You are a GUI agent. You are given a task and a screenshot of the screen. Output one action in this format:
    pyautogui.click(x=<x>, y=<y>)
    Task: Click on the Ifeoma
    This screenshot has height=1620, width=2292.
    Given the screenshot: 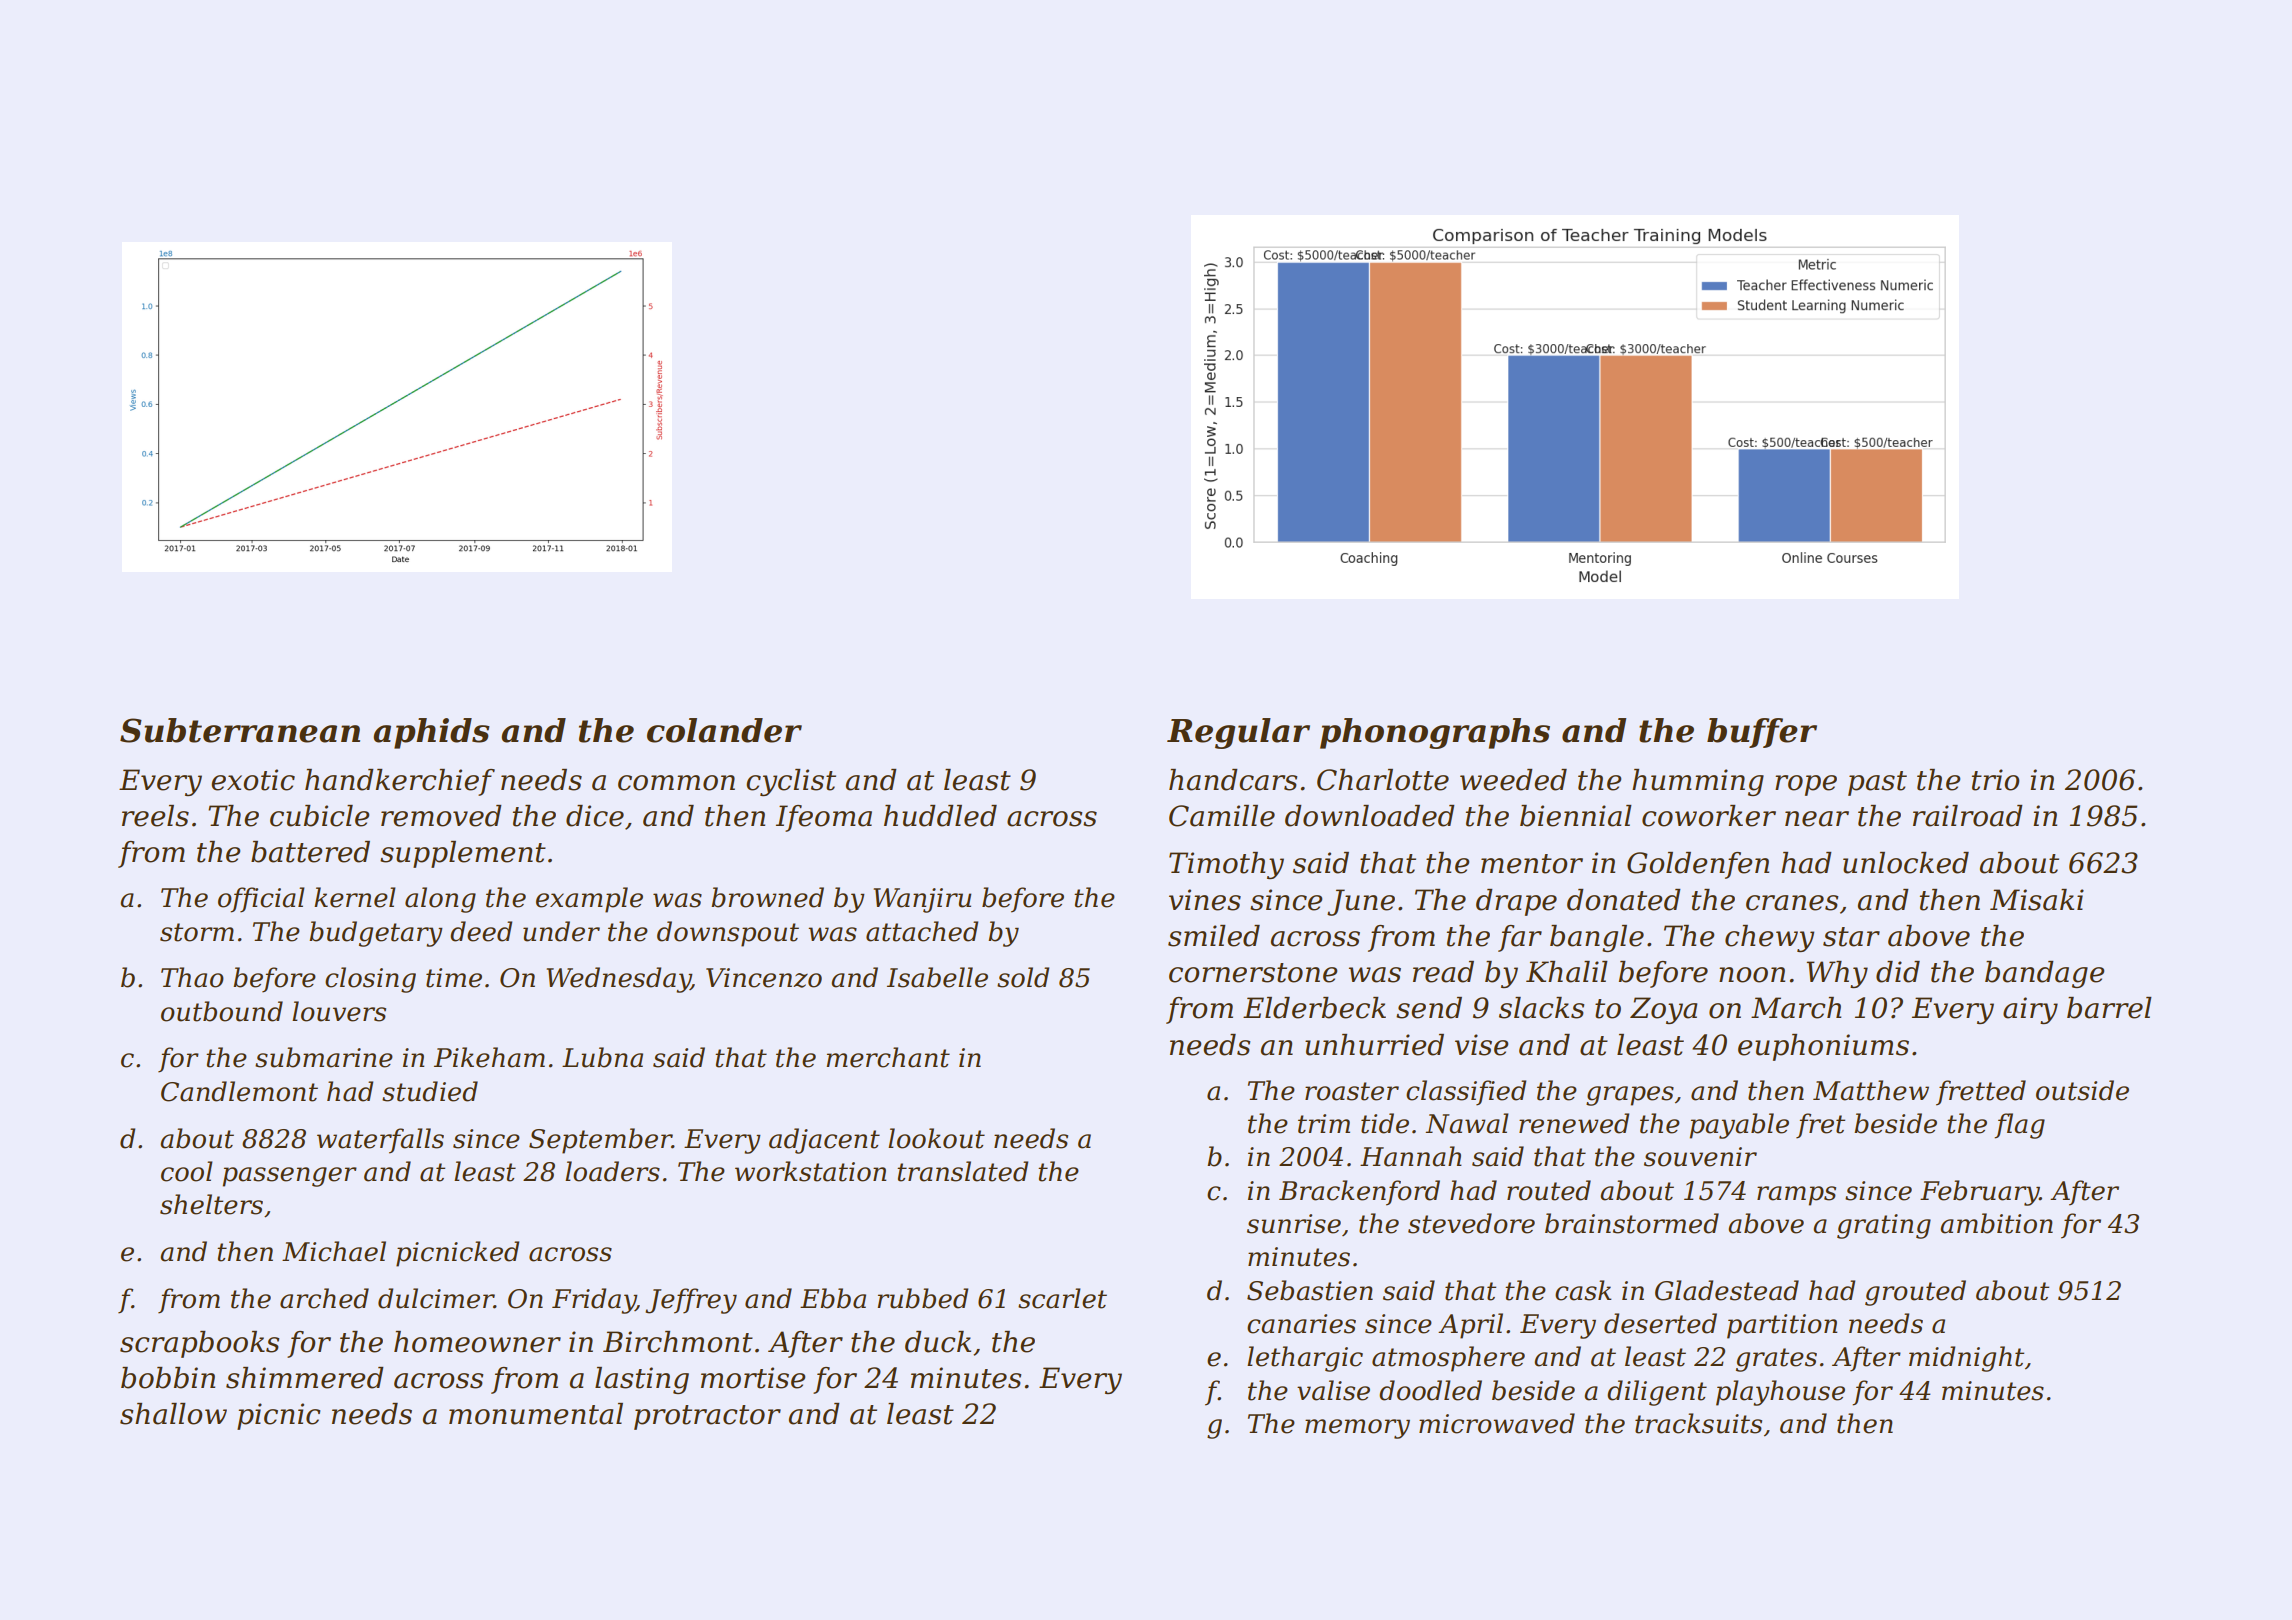 What is the action you would take?
    pyautogui.click(x=824, y=818)
